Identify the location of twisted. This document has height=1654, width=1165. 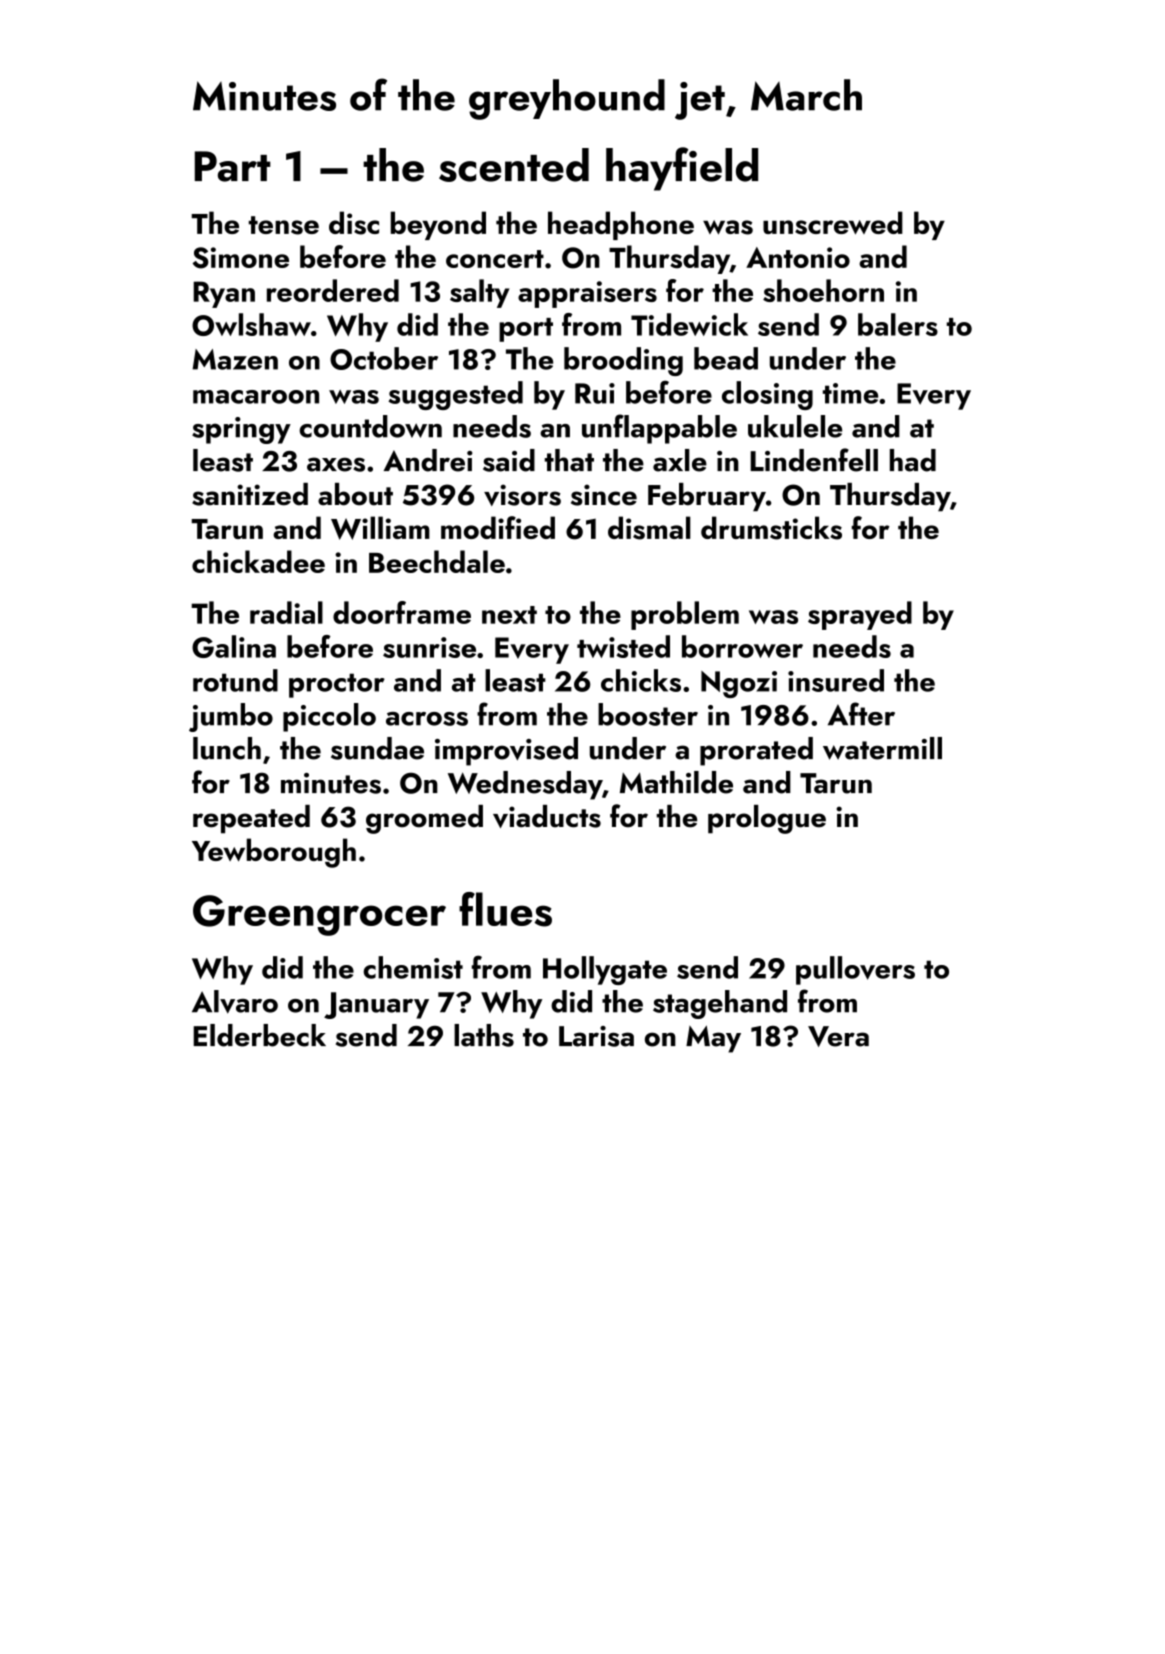
(623, 646).
